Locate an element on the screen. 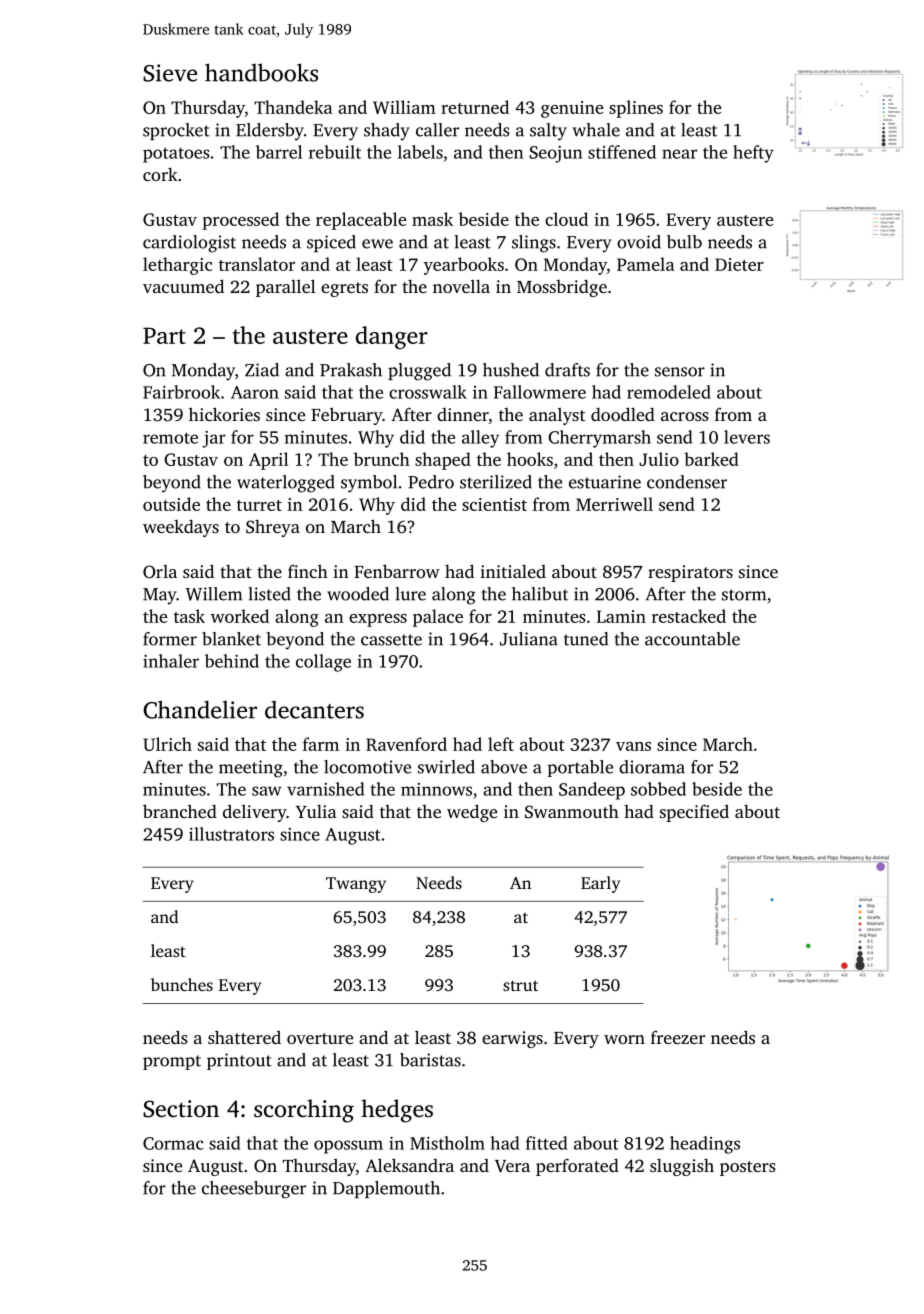 The image size is (924, 1314). scorching is located at coordinates (304, 1111).
